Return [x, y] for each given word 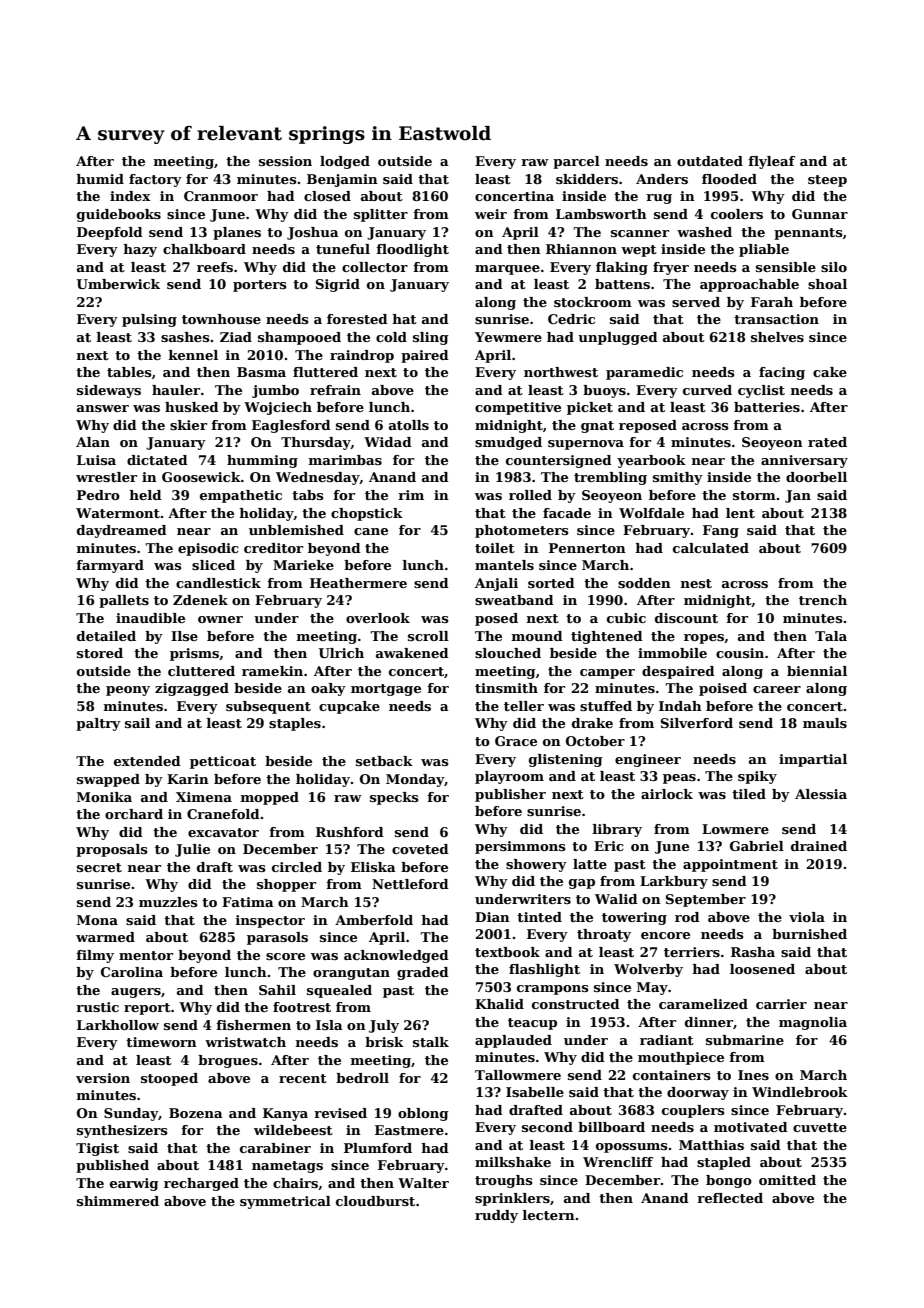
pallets [124, 601]
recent [303, 1078]
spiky [757, 777]
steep [827, 181]
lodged [345, 162]
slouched [508, 653]
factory [155, 180]
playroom [509, 777]
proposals [112, 850]
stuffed [606, 706]
